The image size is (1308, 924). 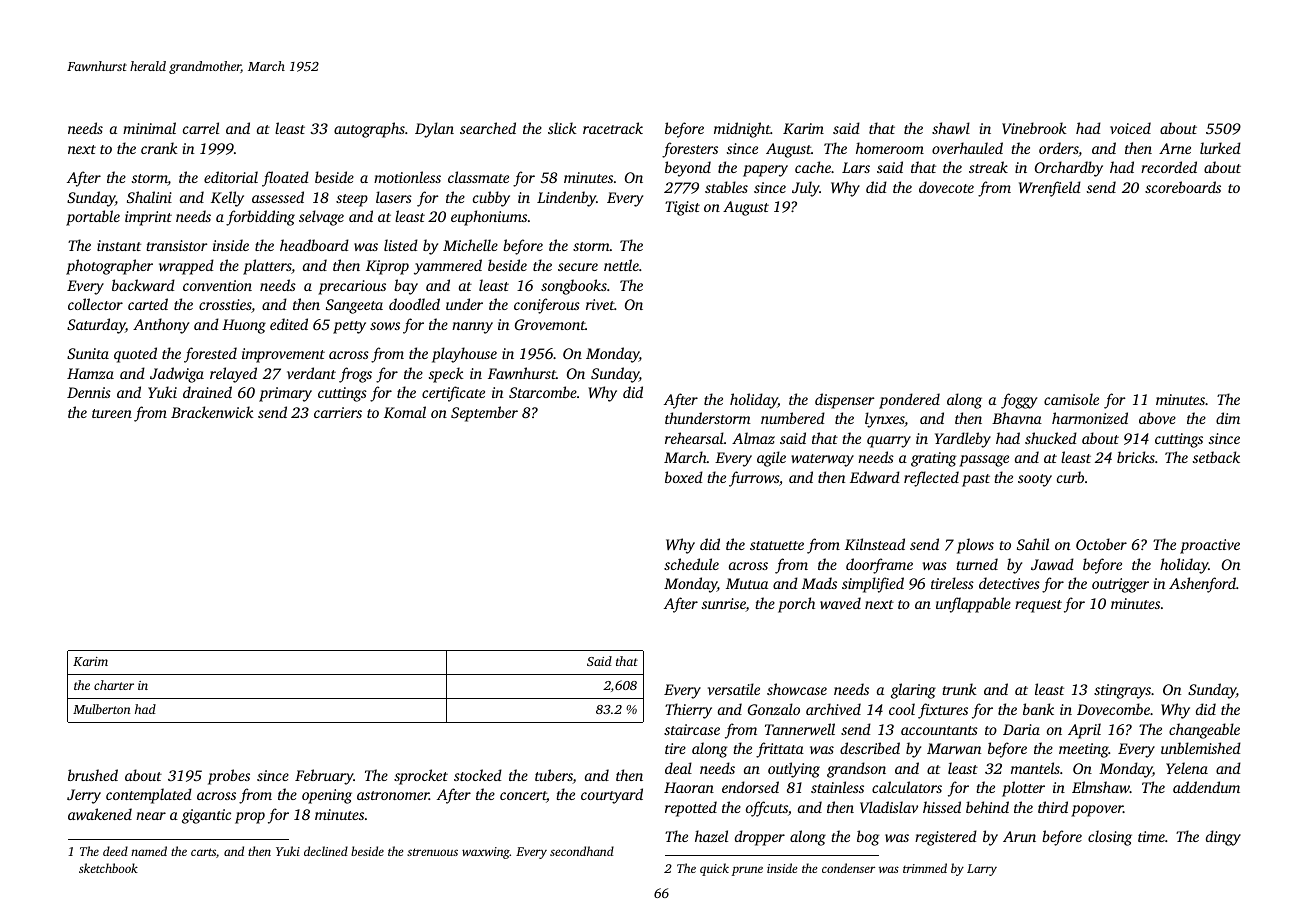 What do you see at coordinates (338, 412) in the screenshot?
I see `carriers` at bounding box center [338, 412].
